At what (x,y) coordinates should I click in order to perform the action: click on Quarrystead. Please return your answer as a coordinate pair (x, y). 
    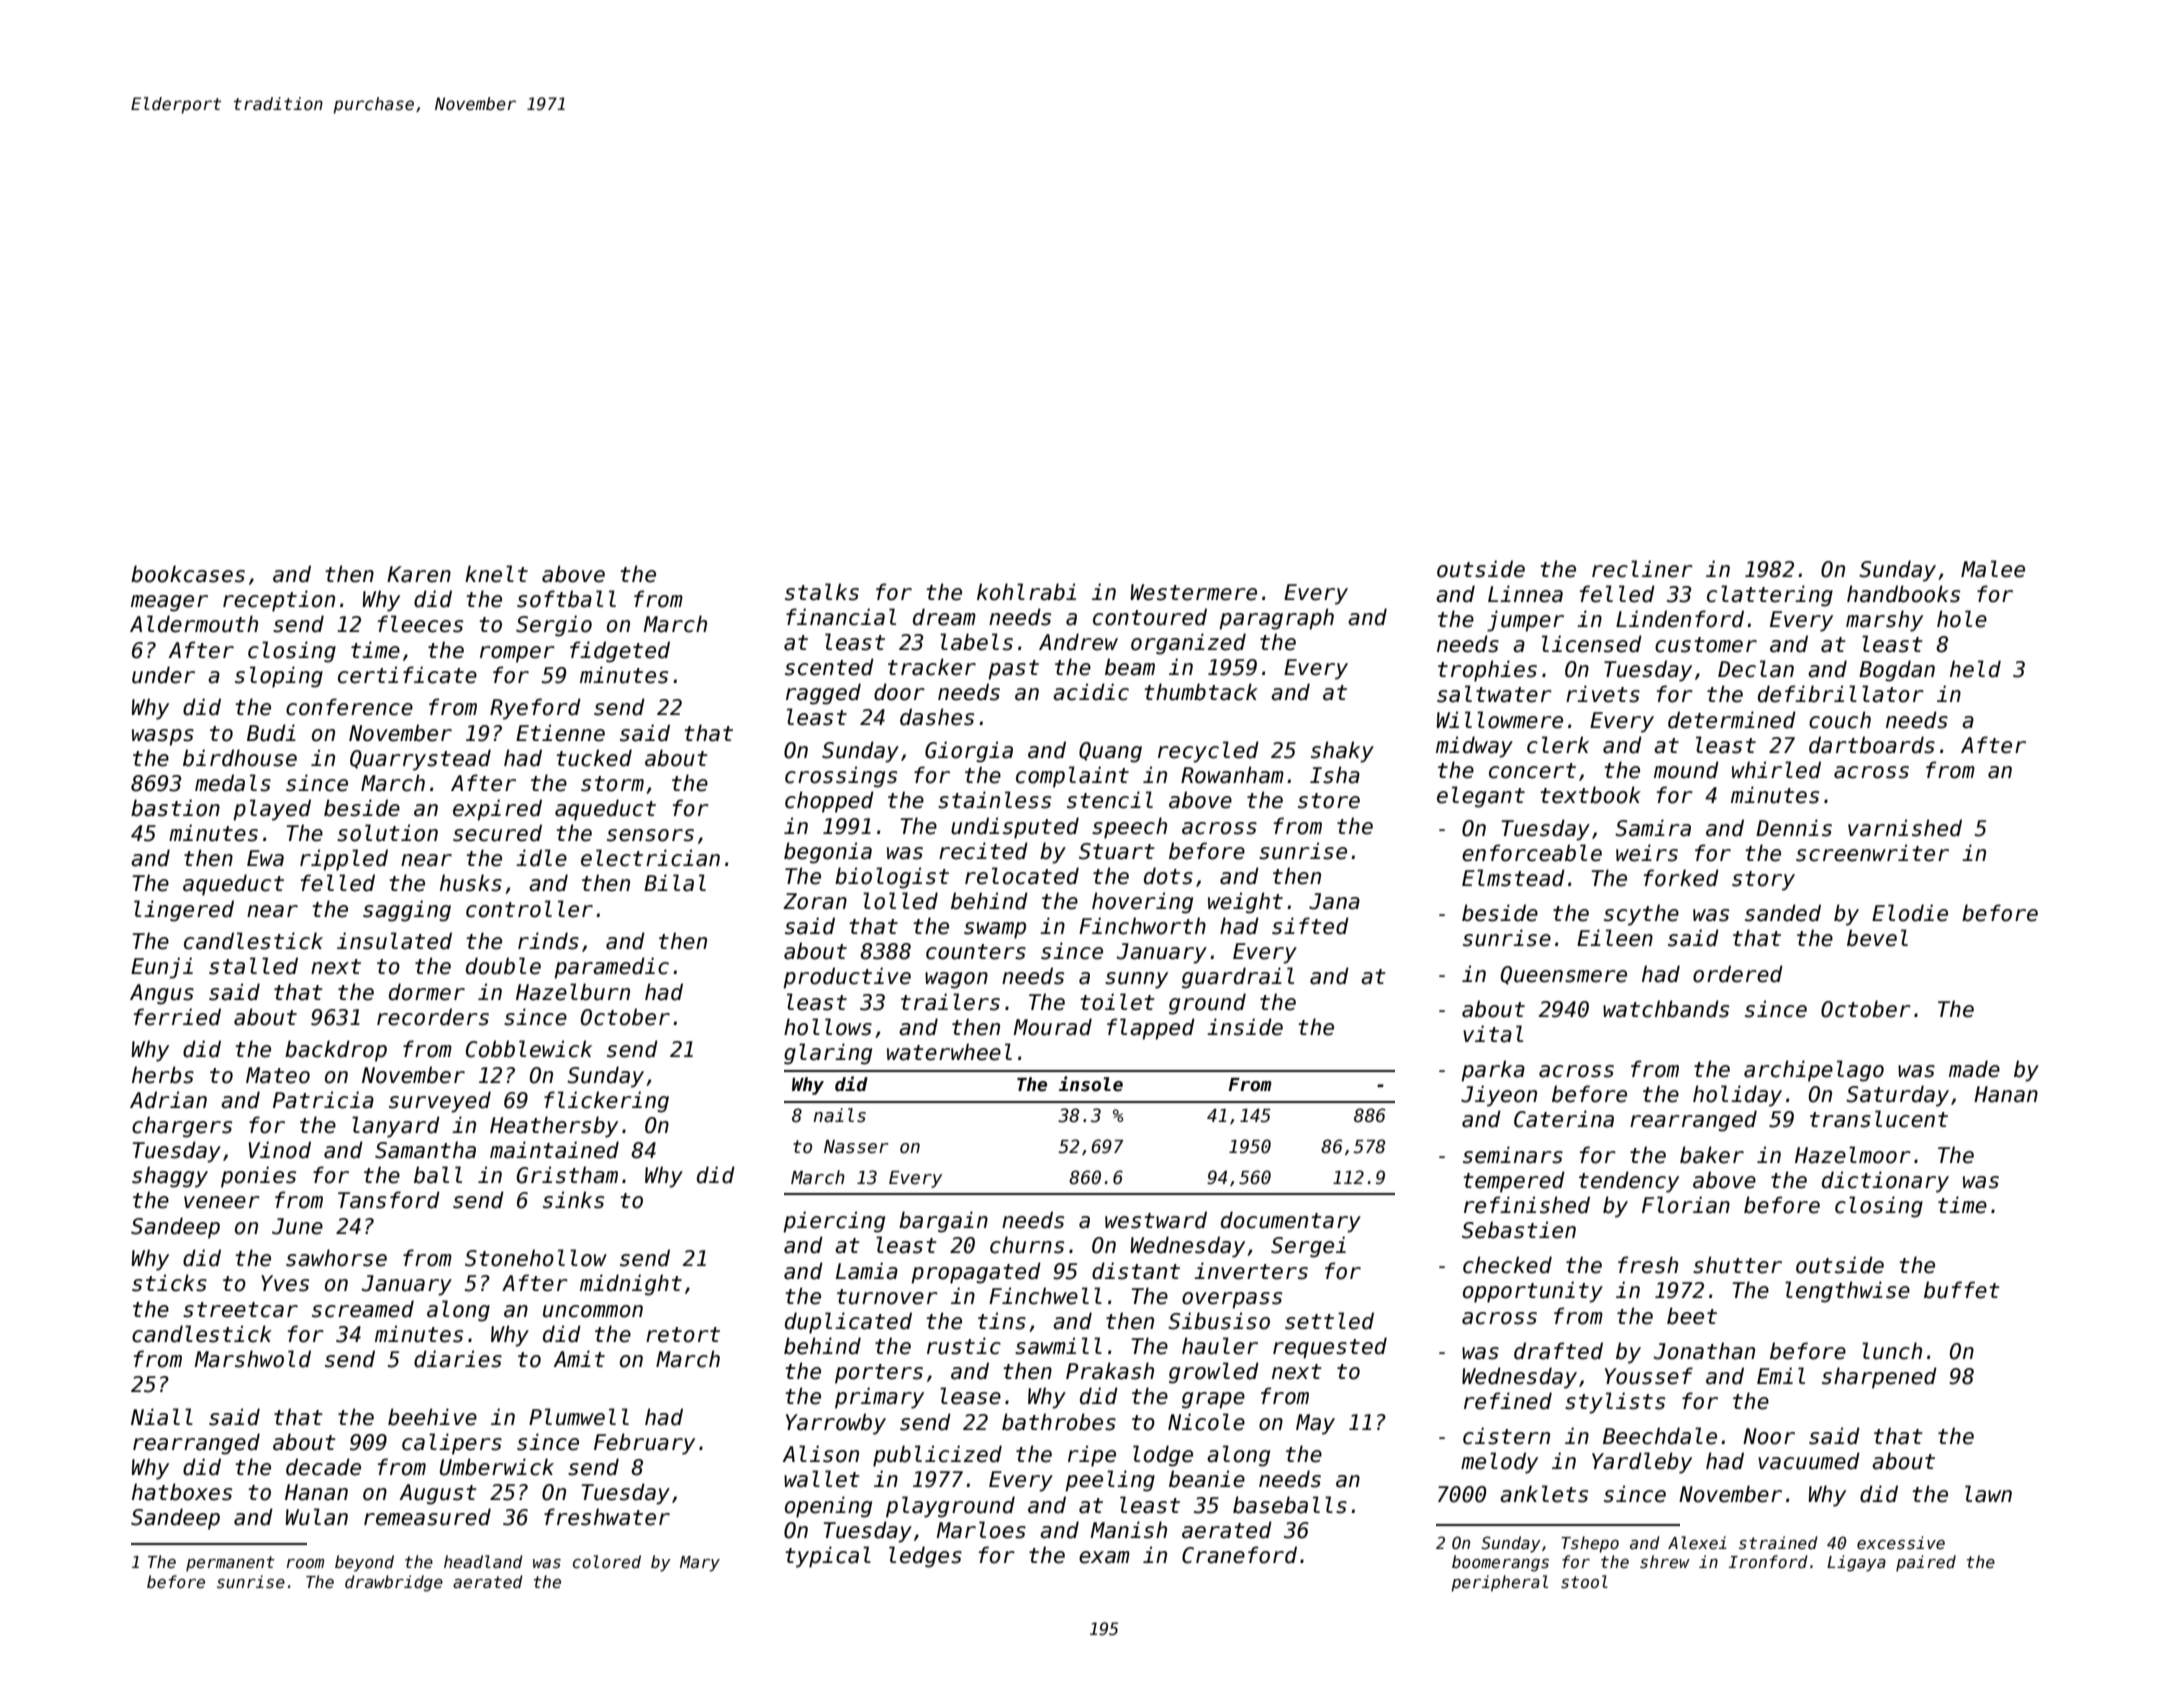
    Looking at the image, I should click on (420, 760).
